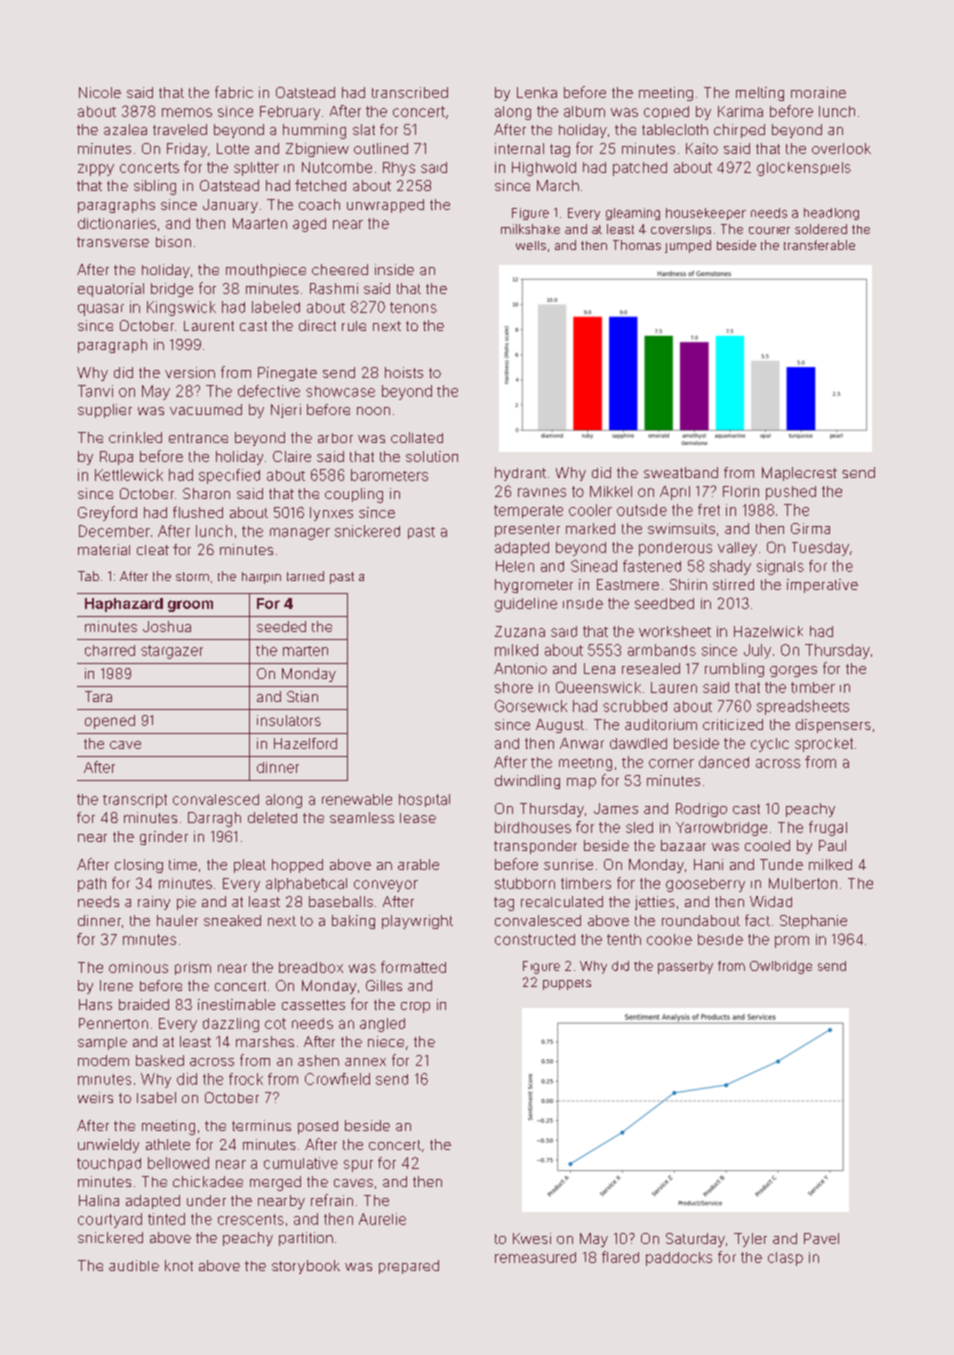 The width and height of the image is (954, 1355). What do you see at coordinates (611, 491) in the image?
I see `Mikkel` at bounding box center [611, 491].
